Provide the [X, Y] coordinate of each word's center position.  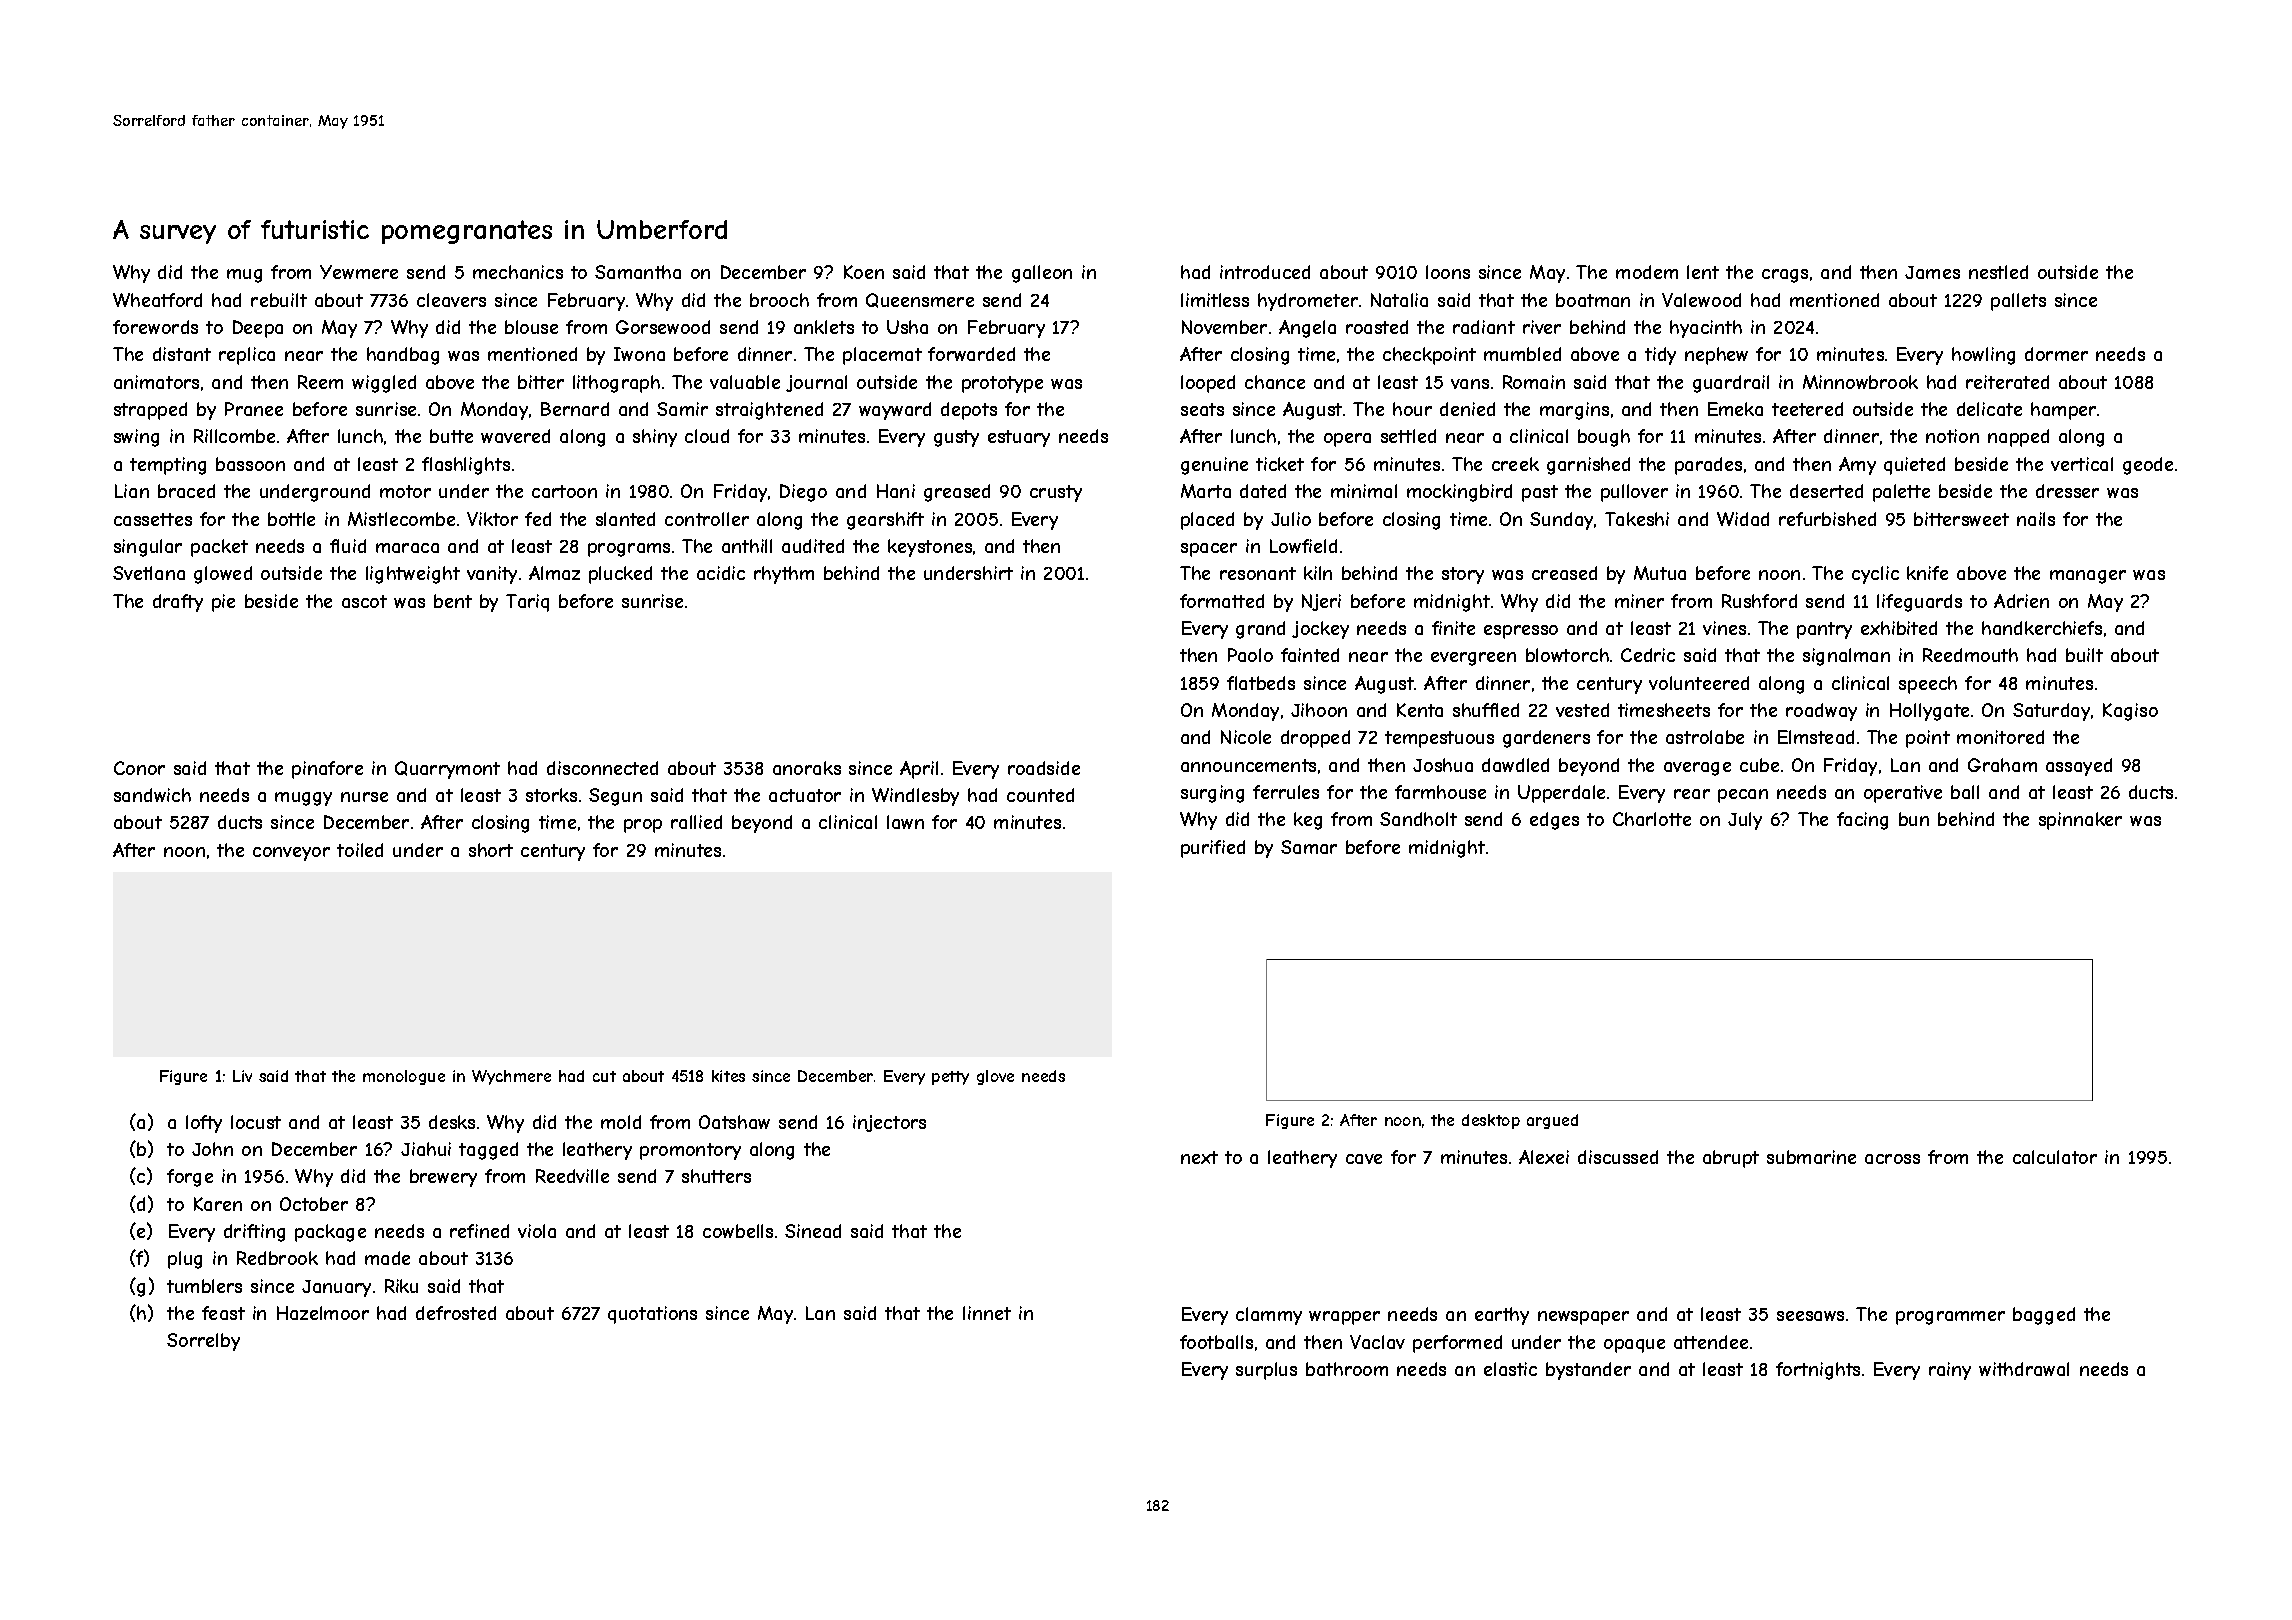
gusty [956, 438]
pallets [2018, 302]
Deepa [258, 329]
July [1745, 821]
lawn [905, 822]
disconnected [602, 768]
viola [537, 1231]
